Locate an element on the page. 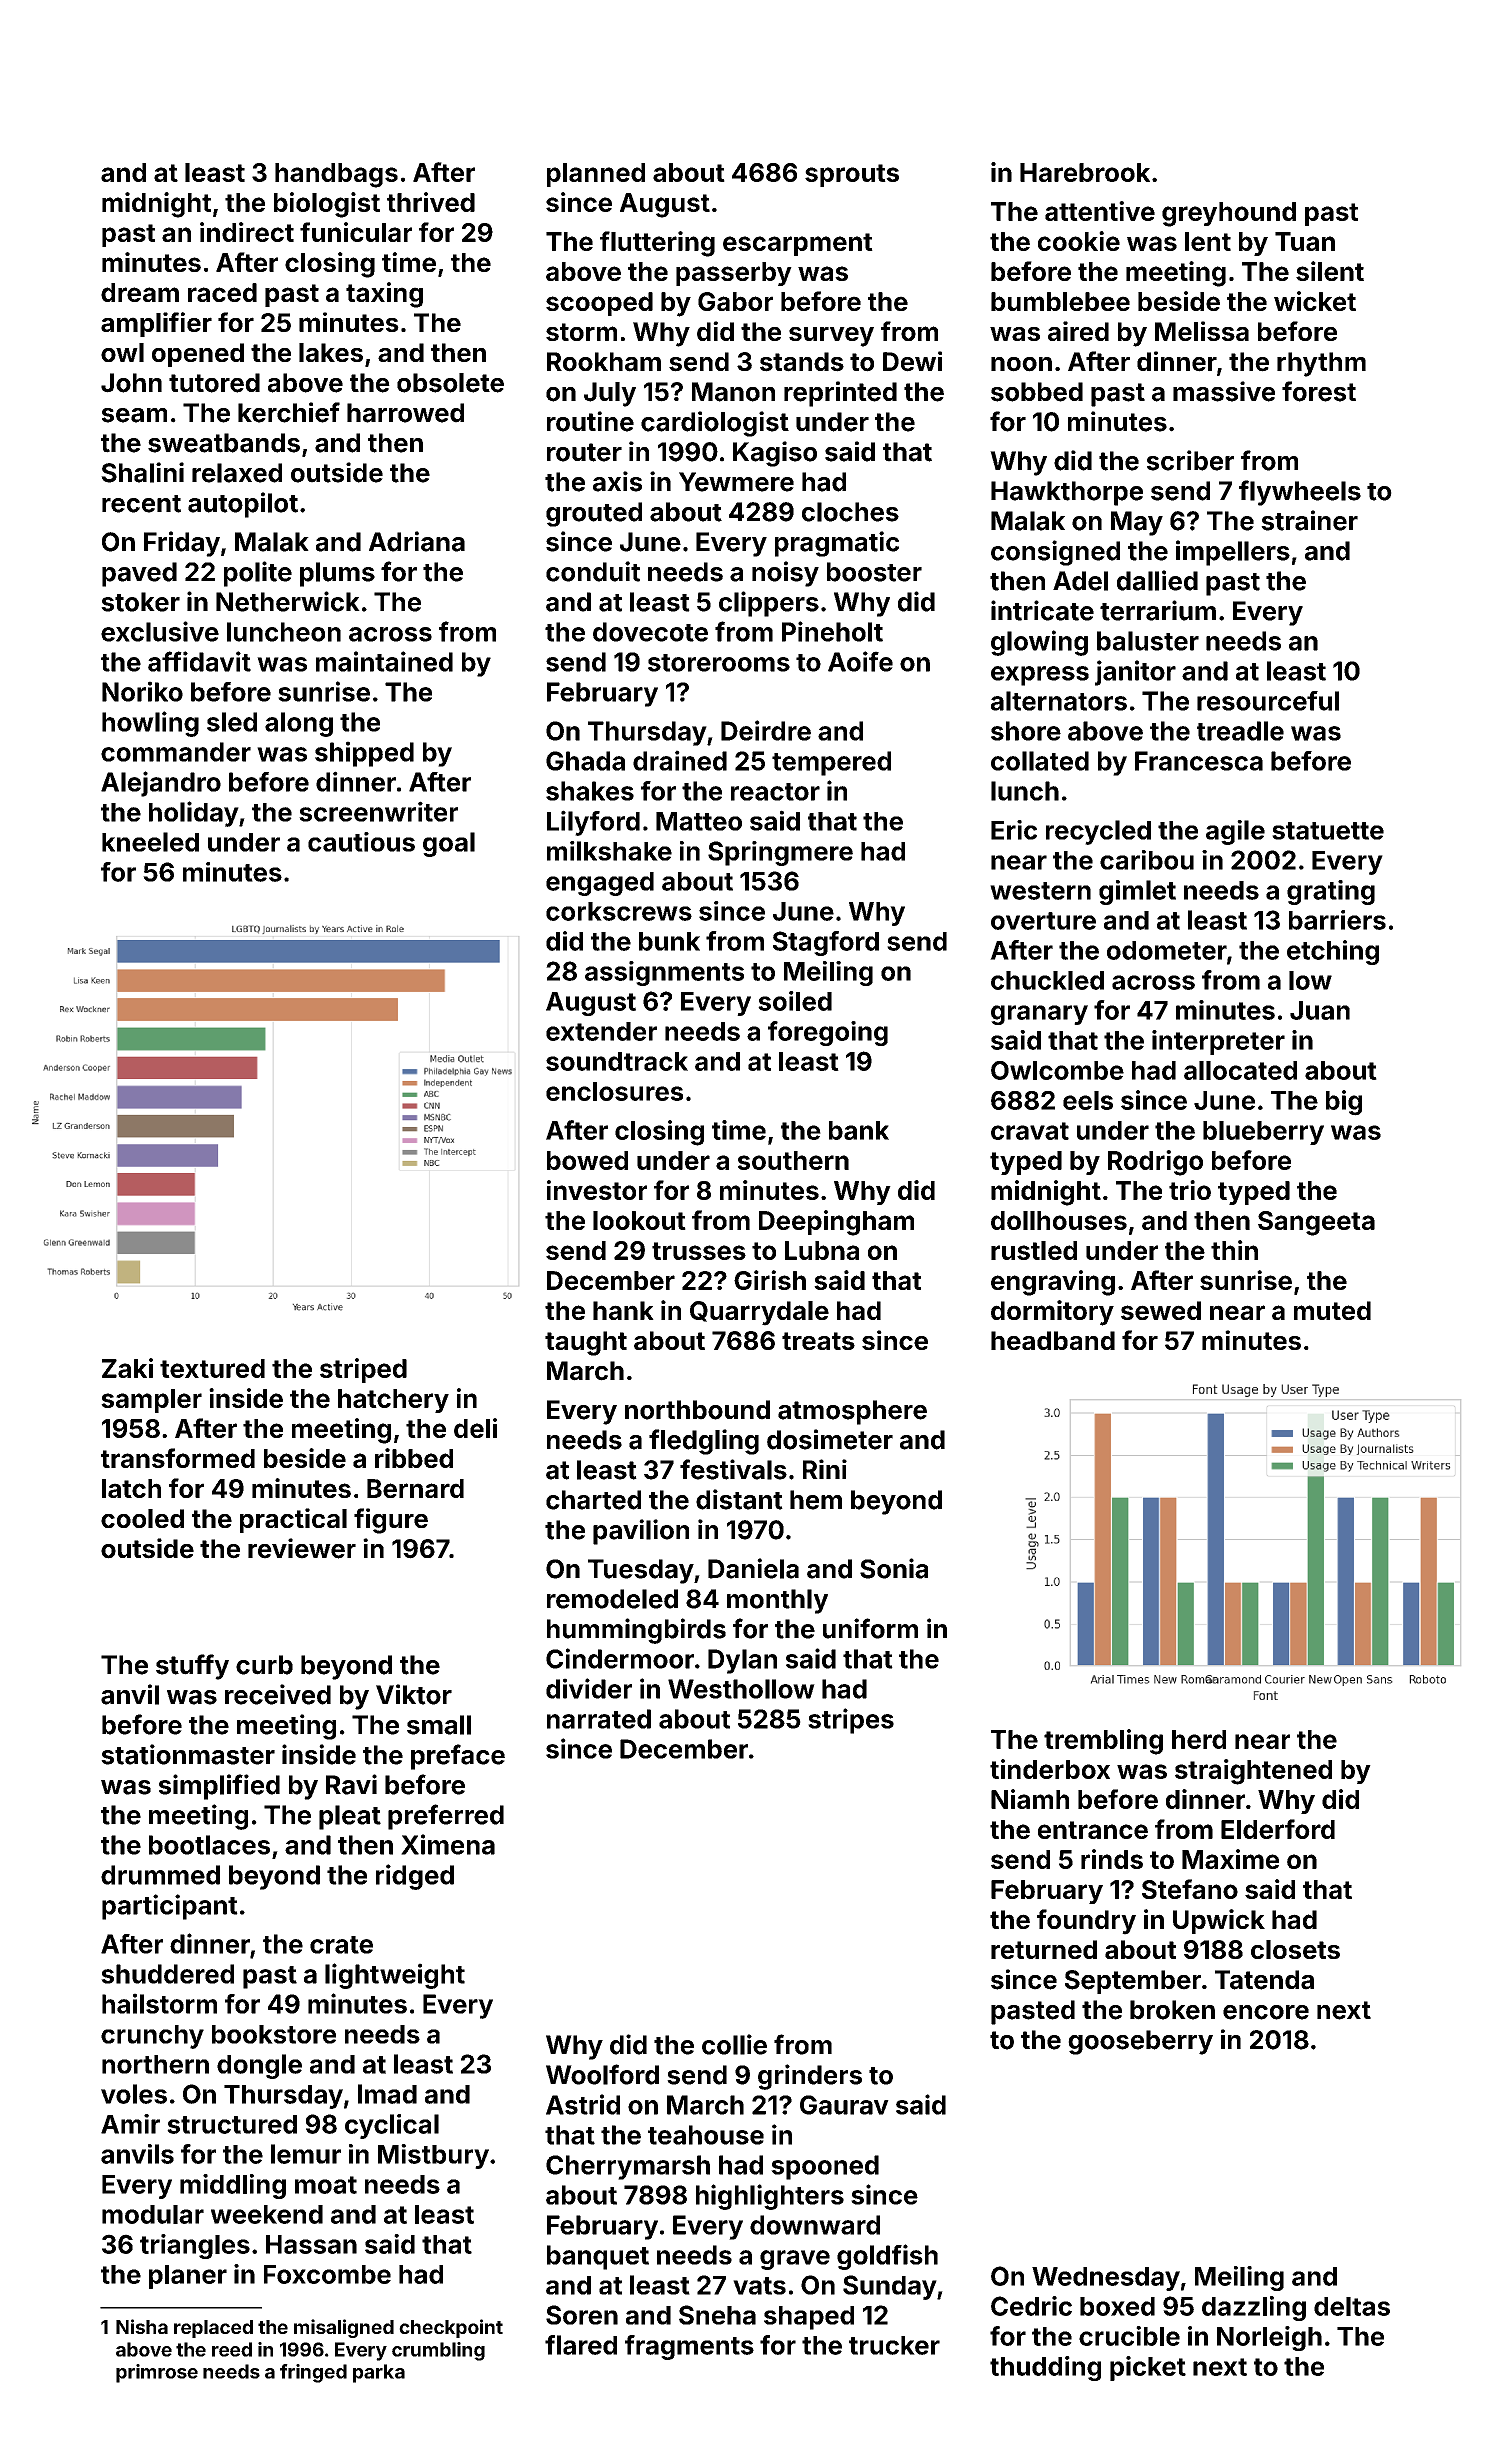 This document has width=1496, height=2464. kneeled is located at coordinates (150, 842).
